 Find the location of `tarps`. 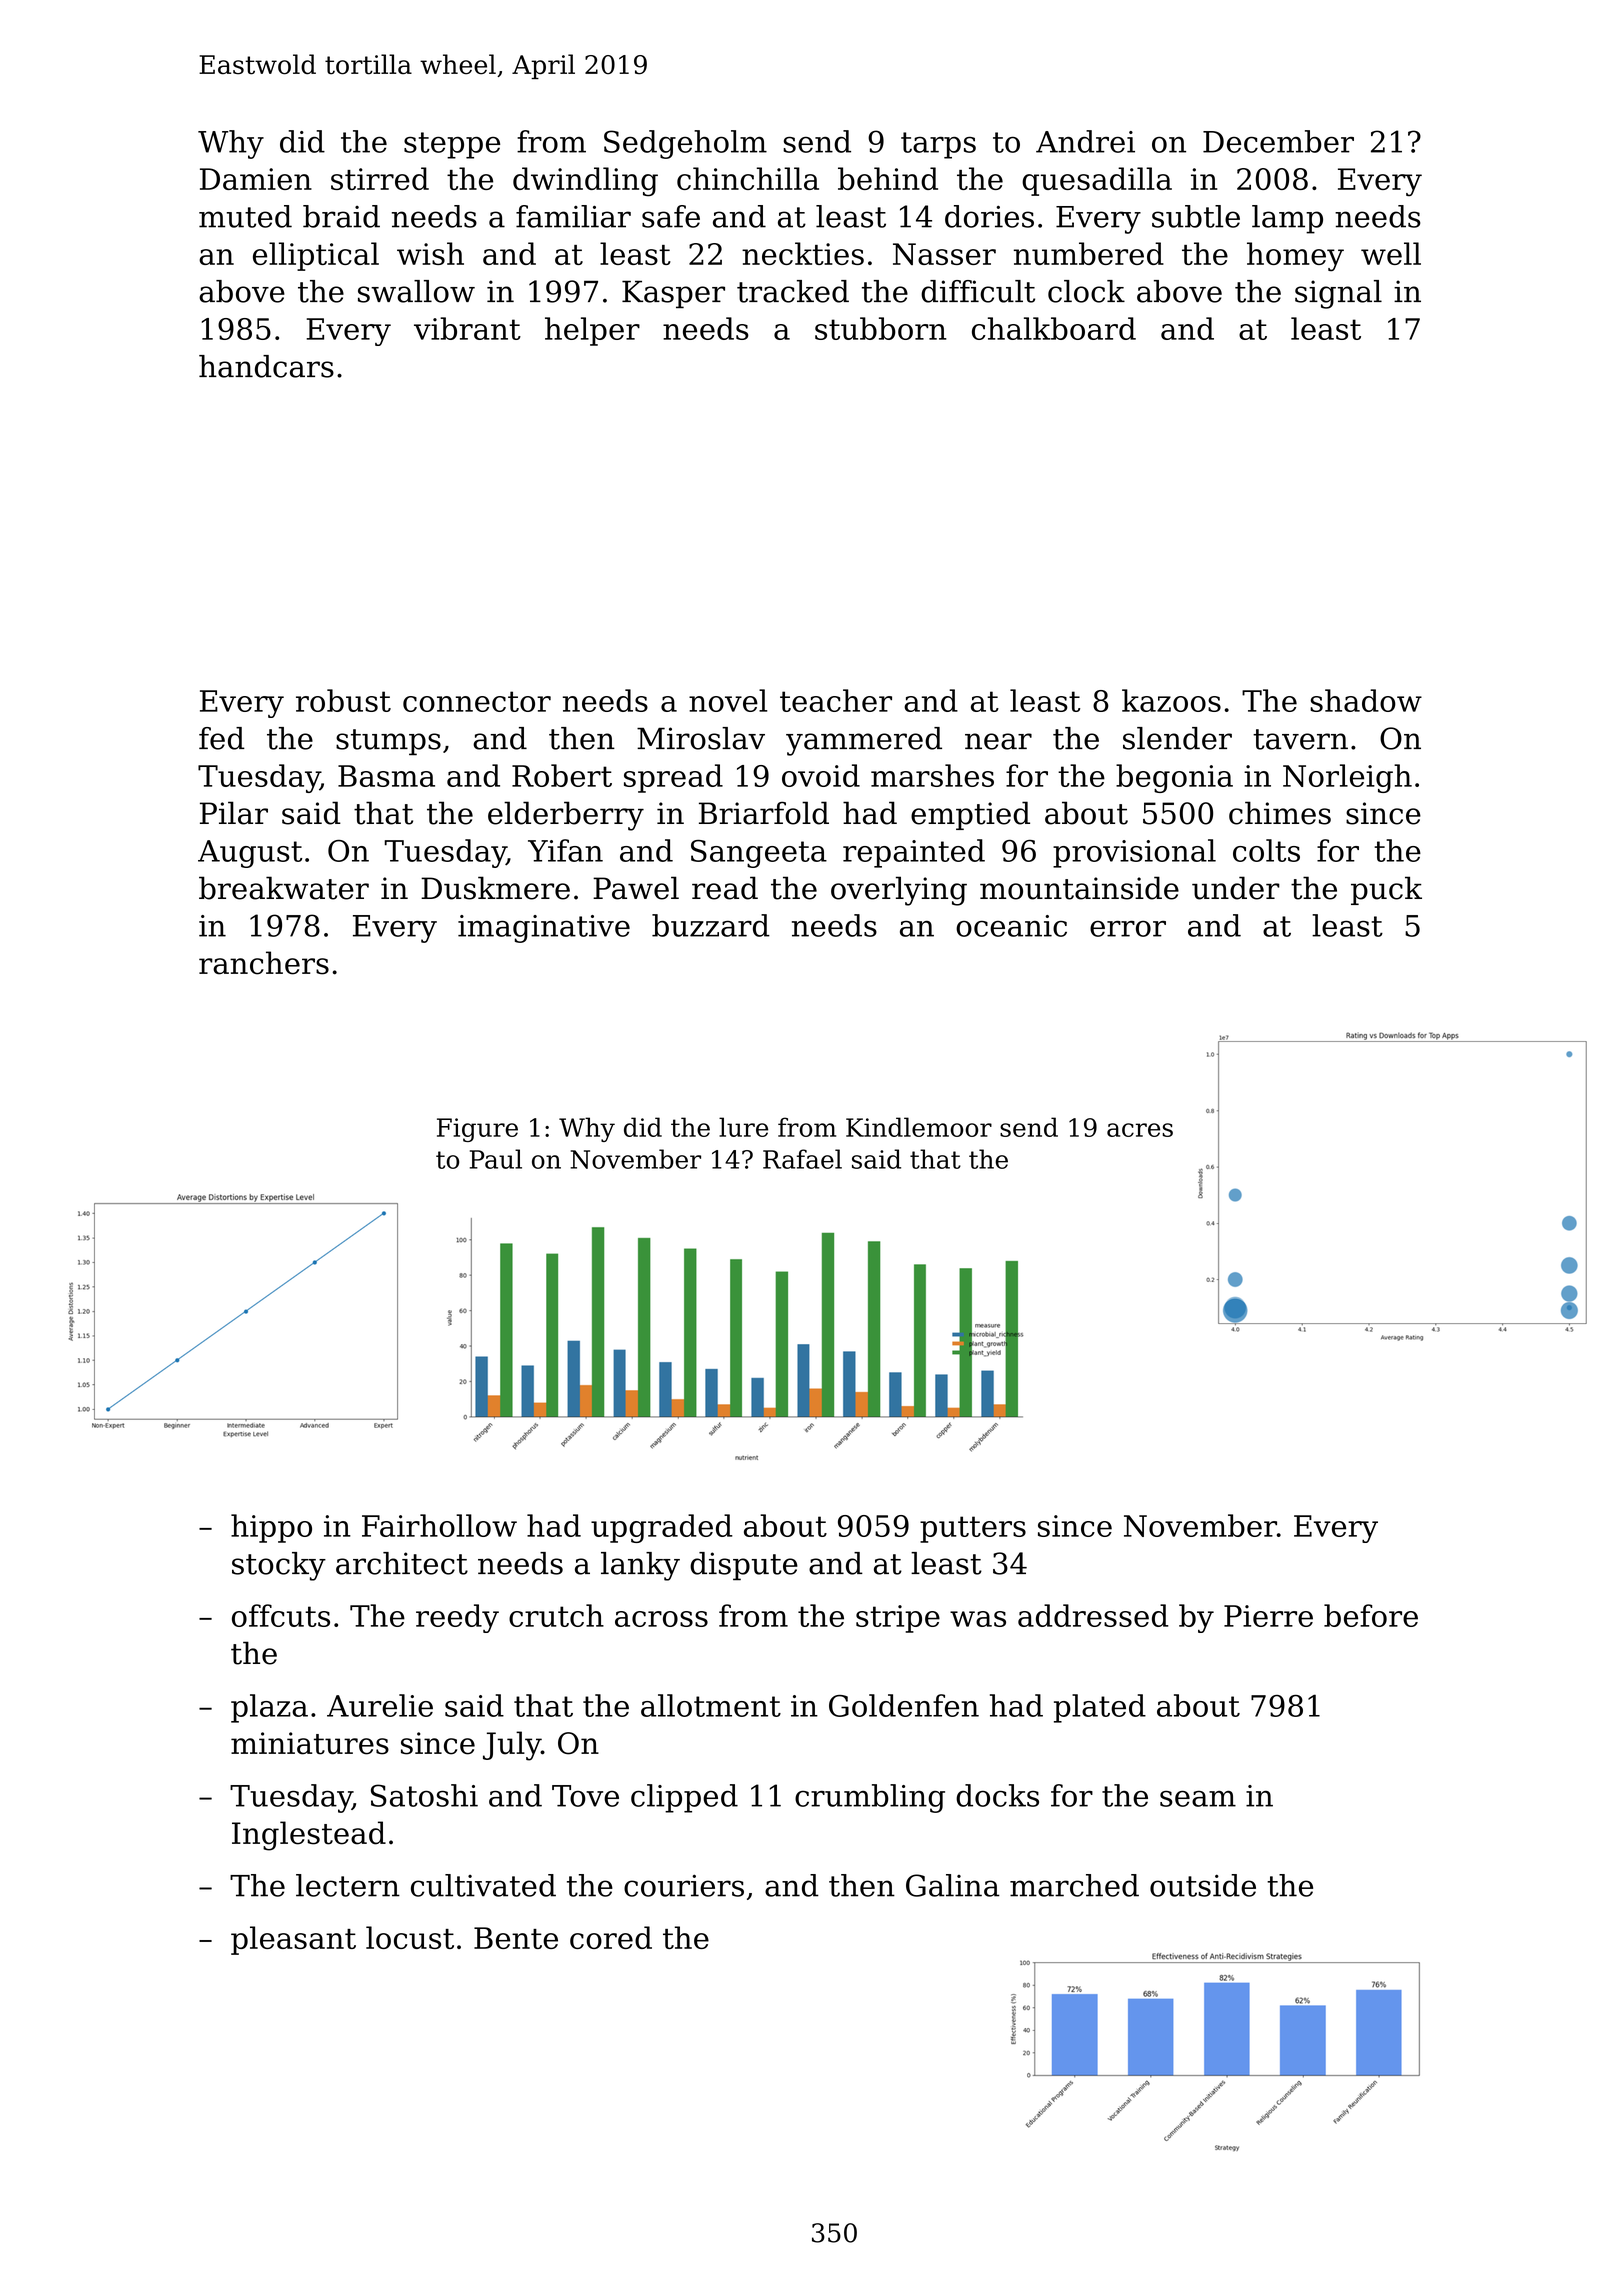

tarps is located at coordinates (938, 145).
